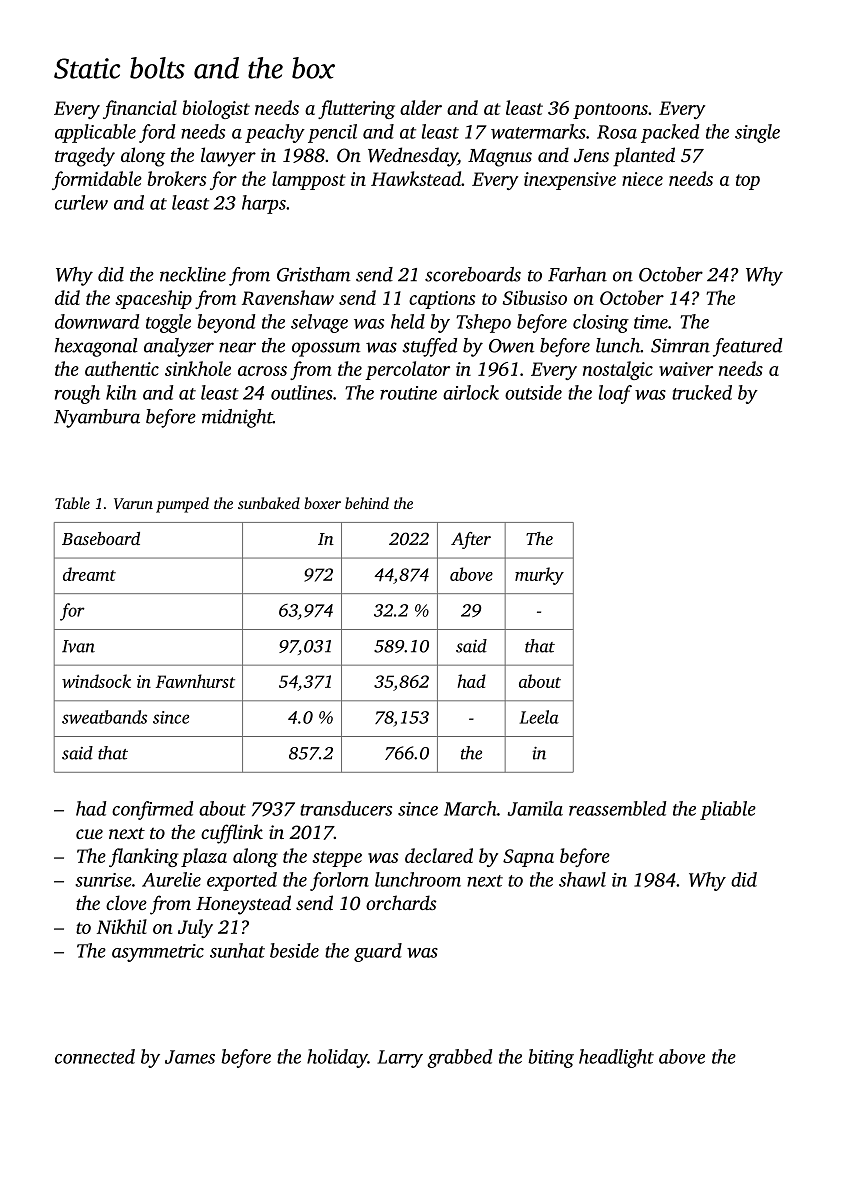 Image resolution: width=841 pixels, height=1194 pixels. What do you see at coordinates (615, 394) in the screenshot?
I see `loaf` at bounding box center [615, 394].
